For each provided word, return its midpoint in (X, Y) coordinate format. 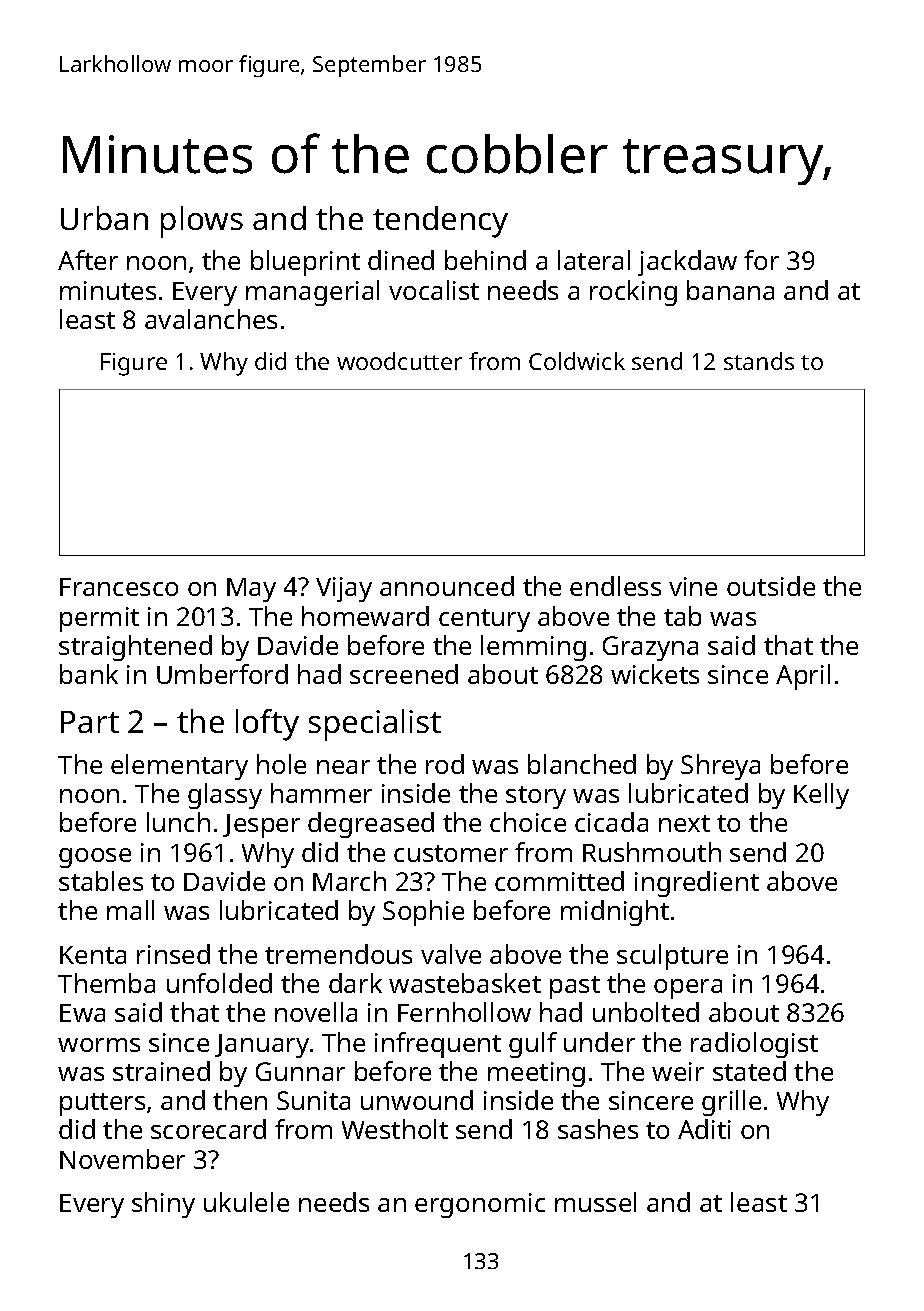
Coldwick (577, 361)
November (122, 1159)
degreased (371, 825)
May (251, 590)
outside (771, 586)
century (484, 620)
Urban (104, 218)
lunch (178, 822)
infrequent (438, 1045)
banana (730, 290)
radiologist (754, 1045)
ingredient (697, 884)
